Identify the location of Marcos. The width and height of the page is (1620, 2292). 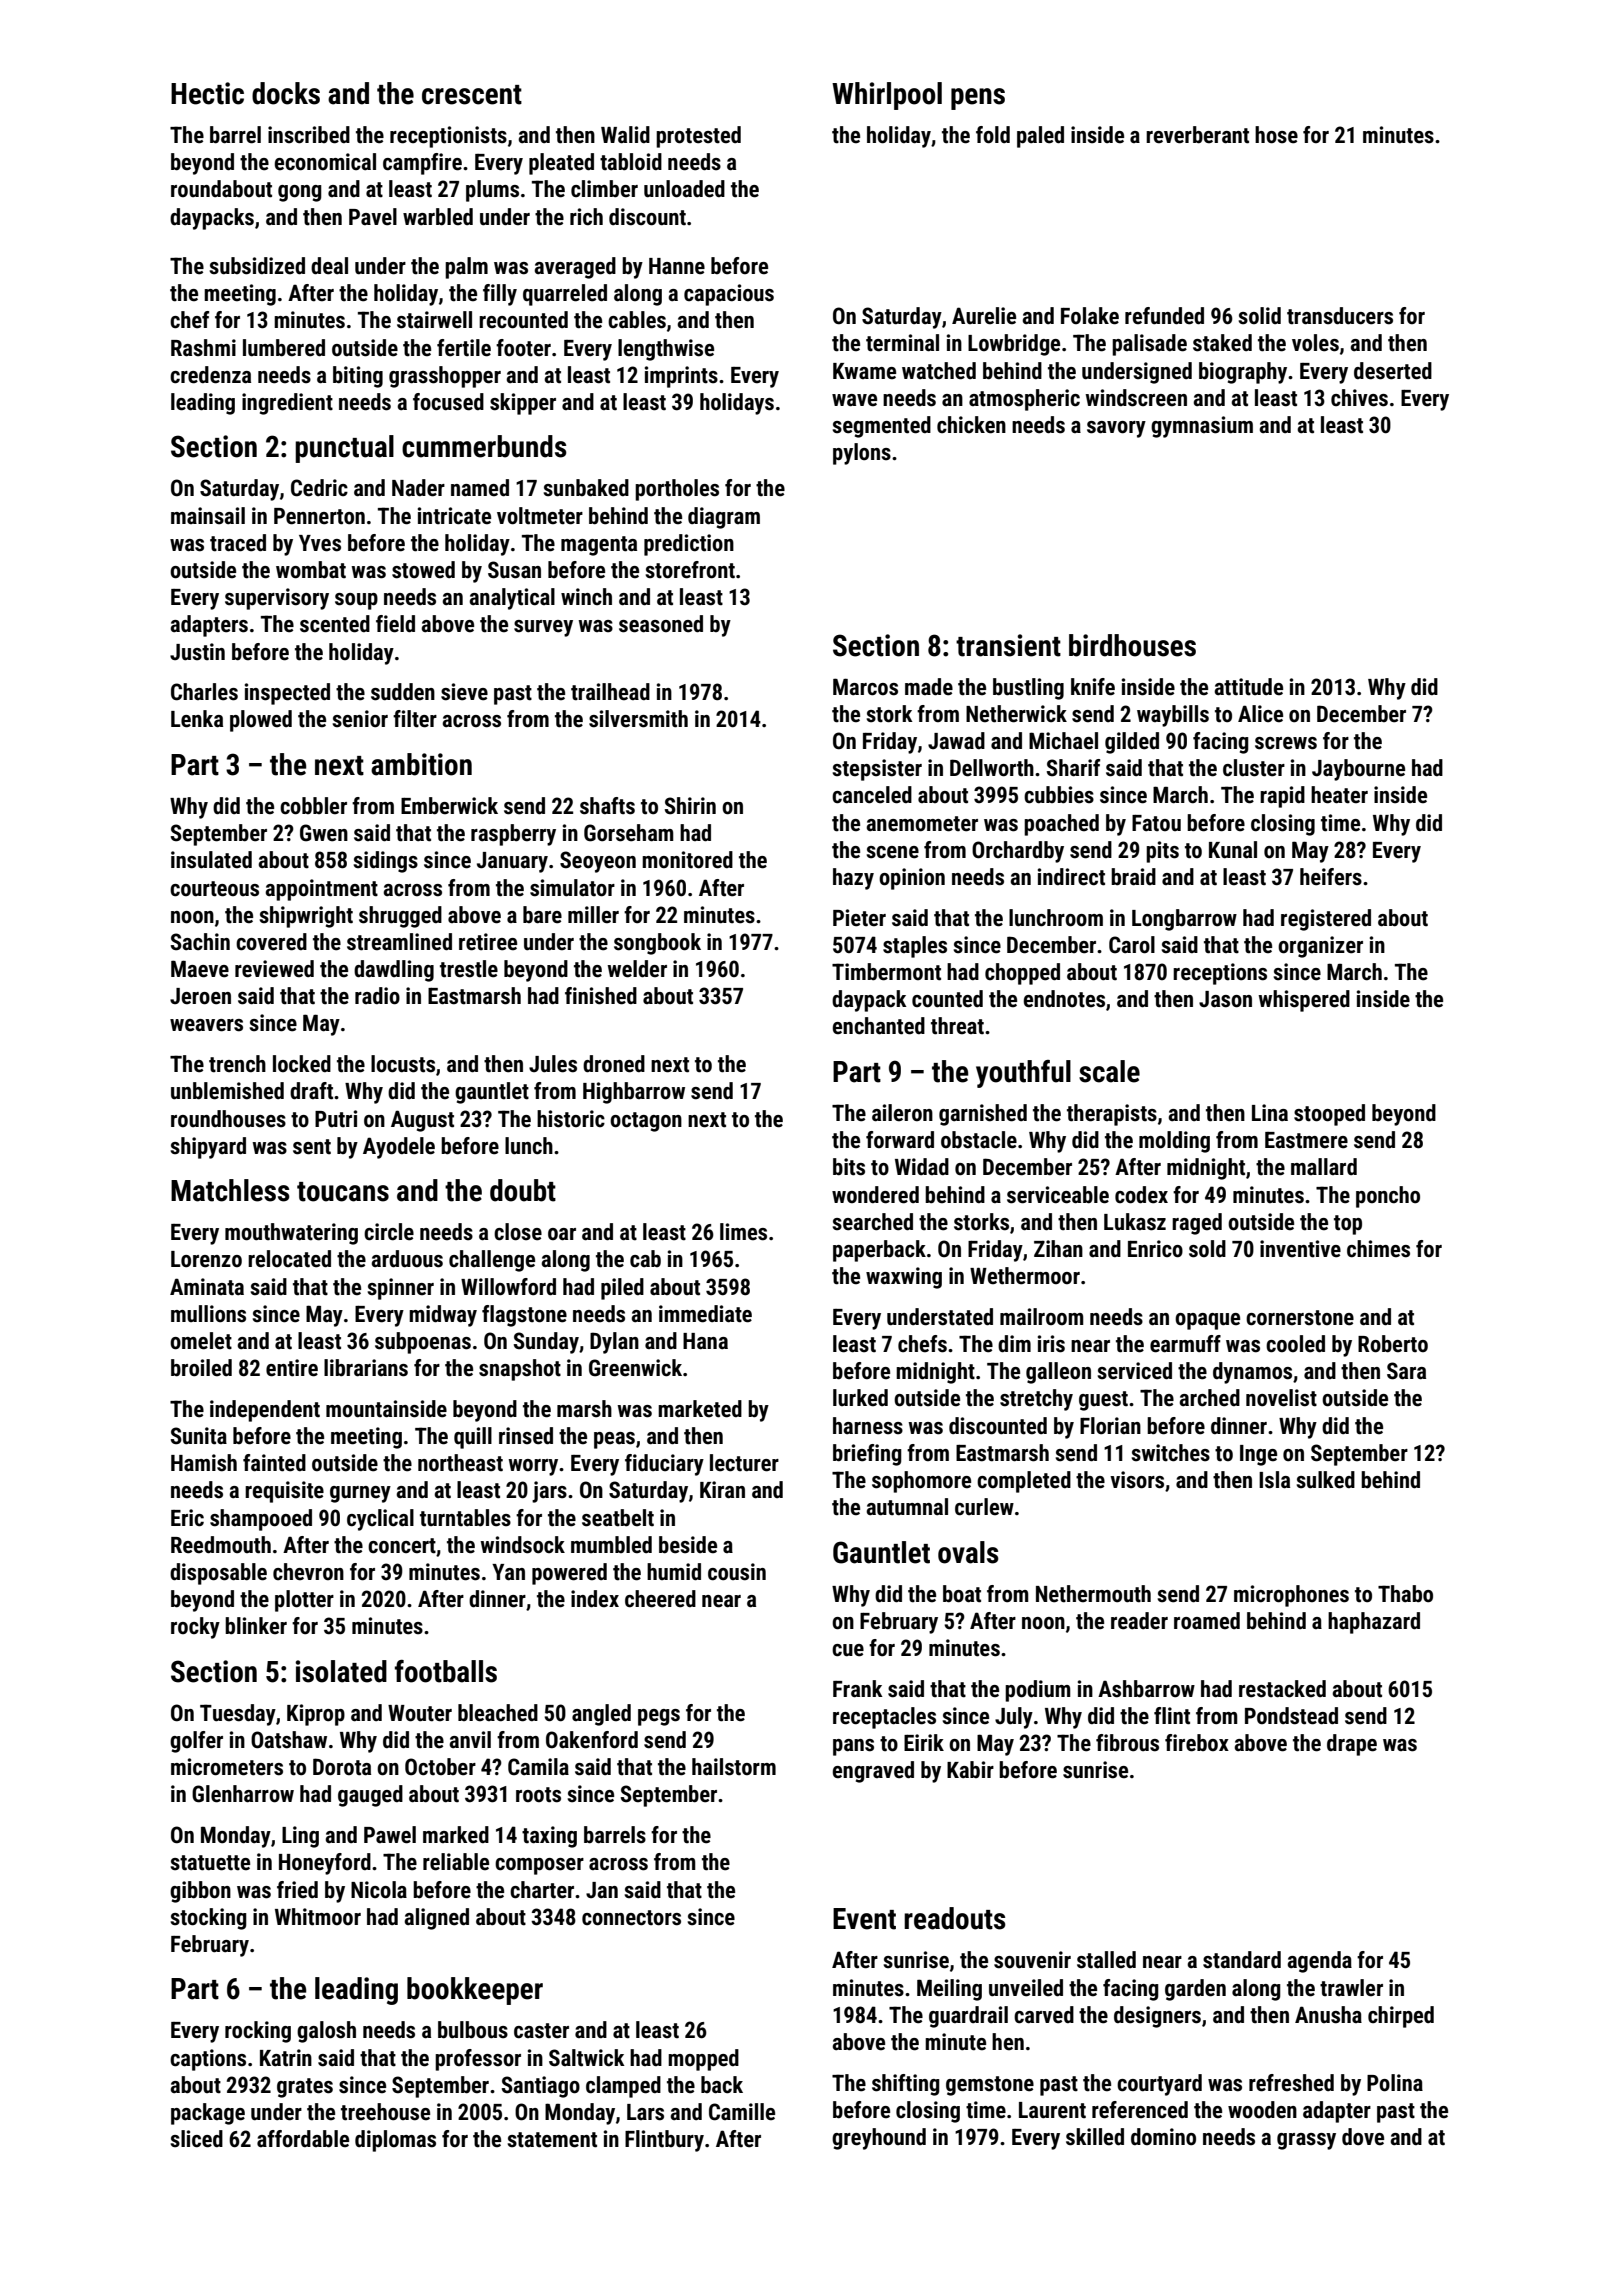
(865, 687).
